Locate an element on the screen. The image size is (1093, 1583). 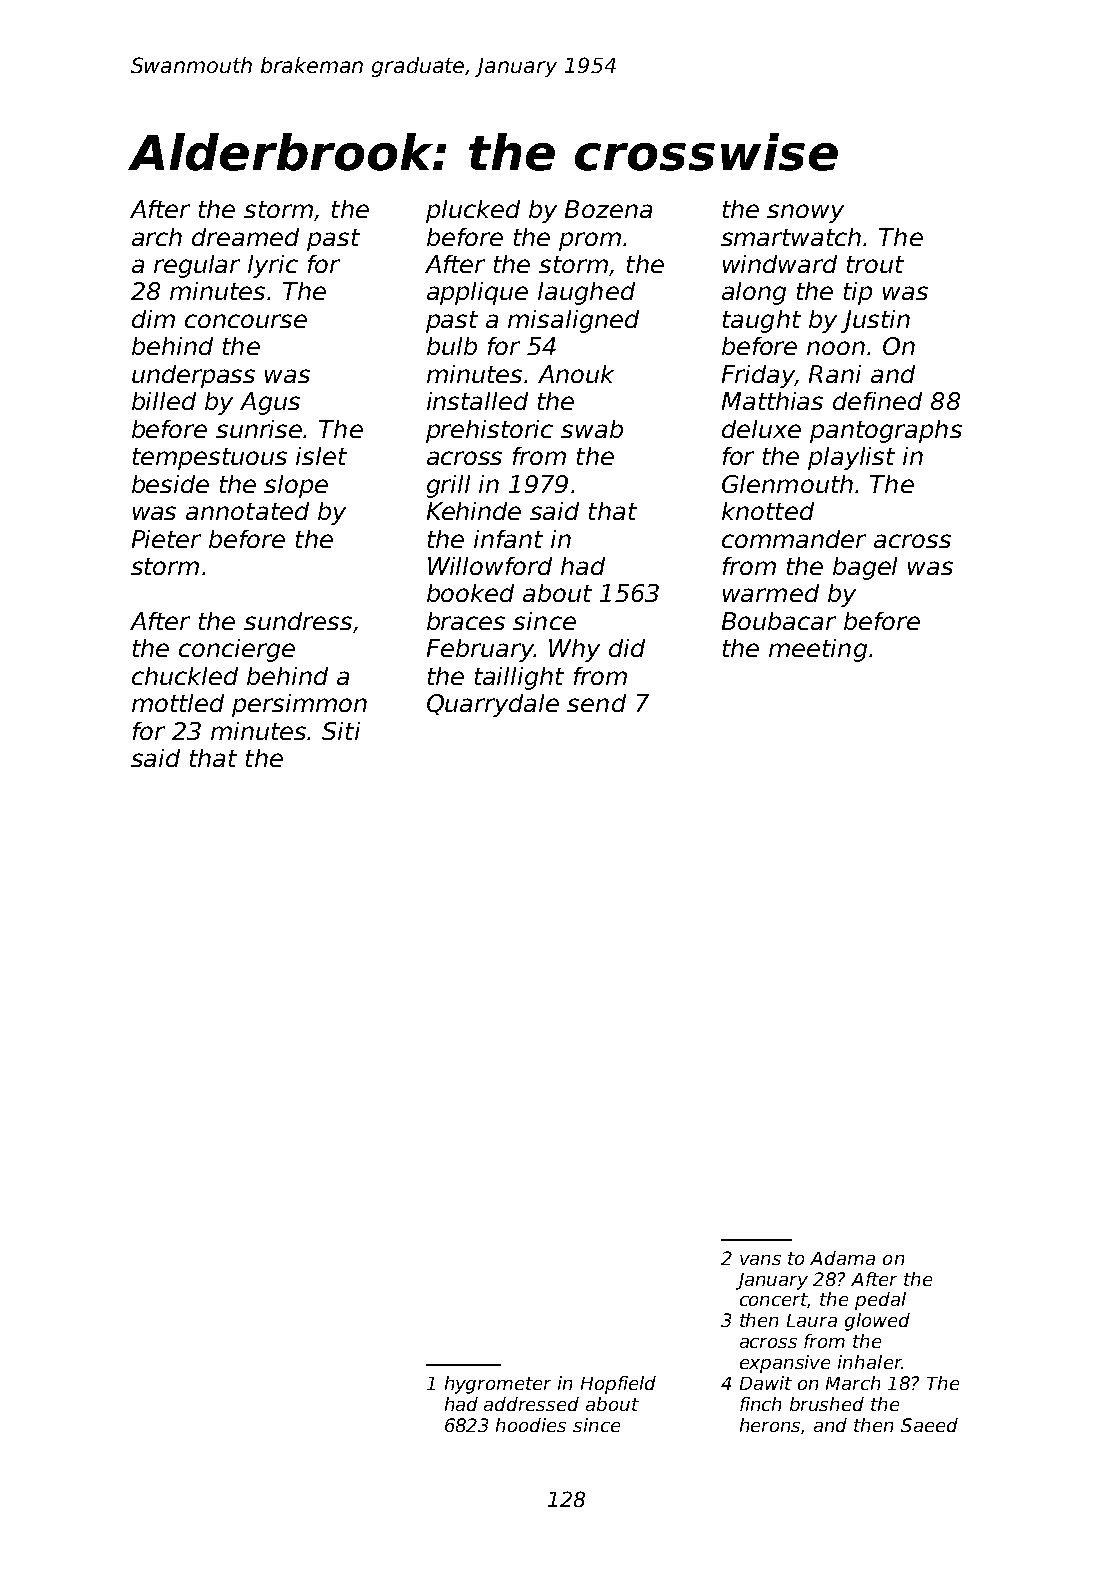
meeting is located at coordinates (818, 650).
